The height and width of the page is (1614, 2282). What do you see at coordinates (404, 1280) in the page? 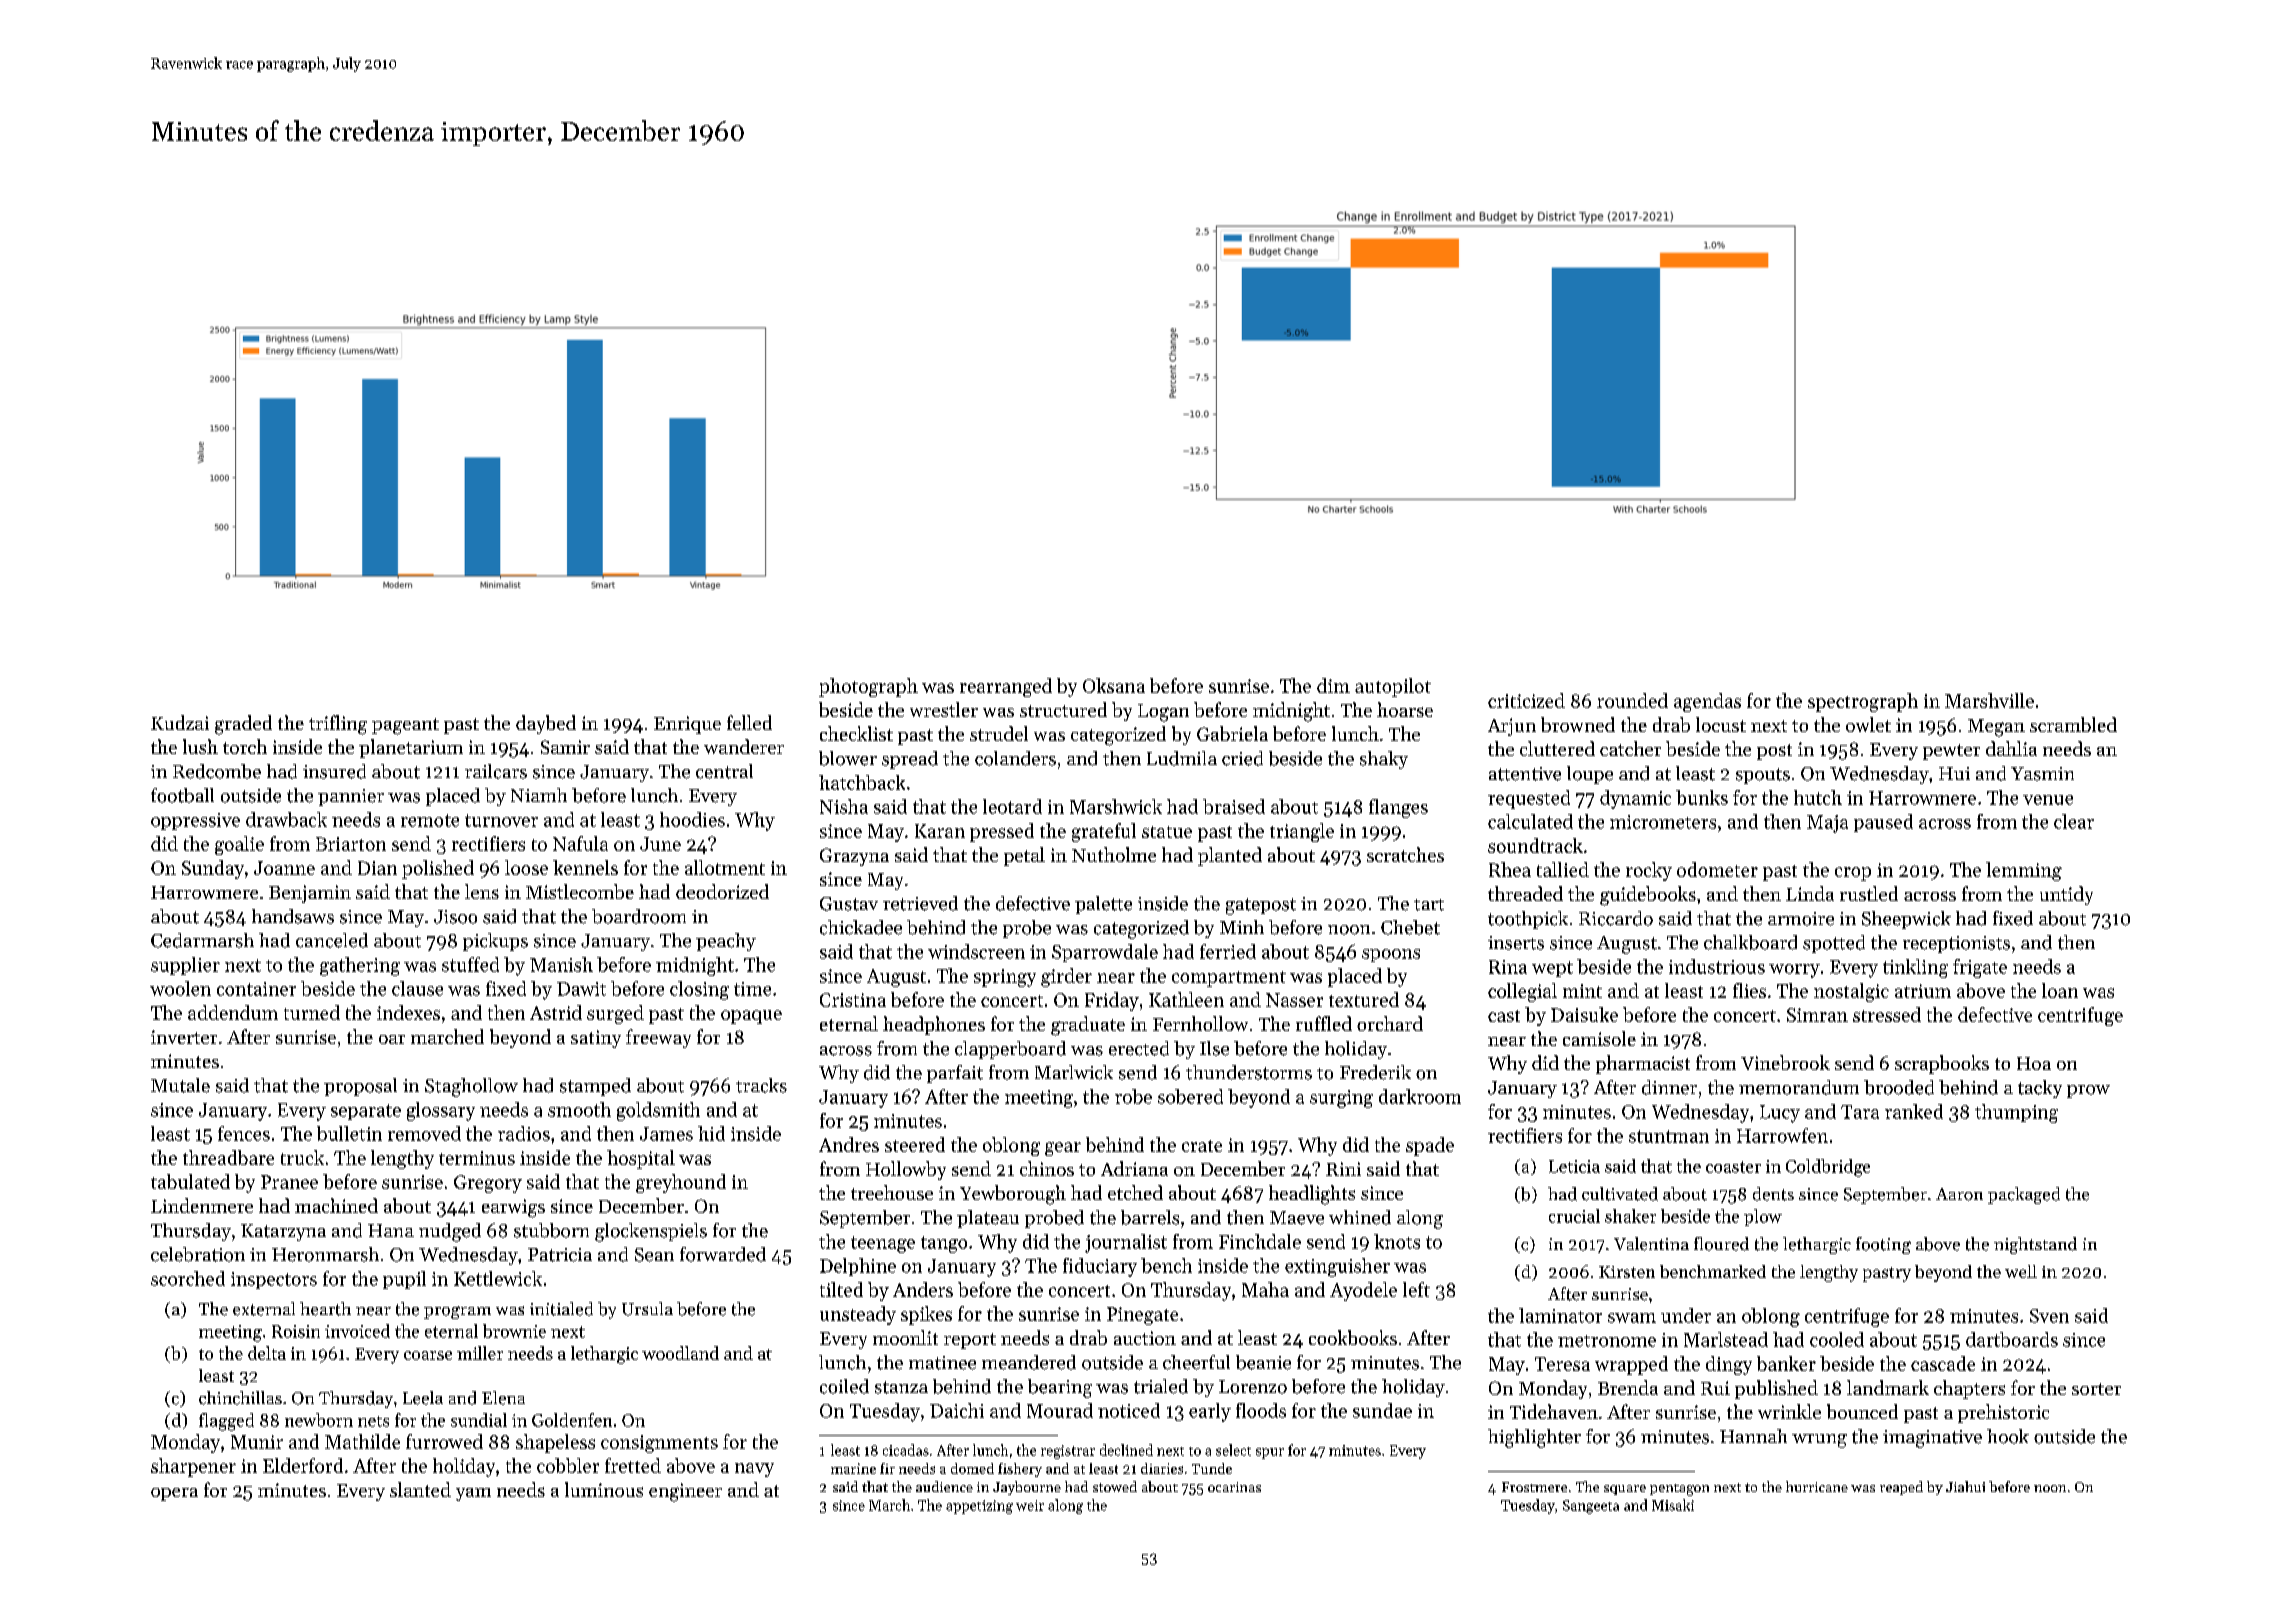
I see `pupil` at bounding box center [404, 1280].
